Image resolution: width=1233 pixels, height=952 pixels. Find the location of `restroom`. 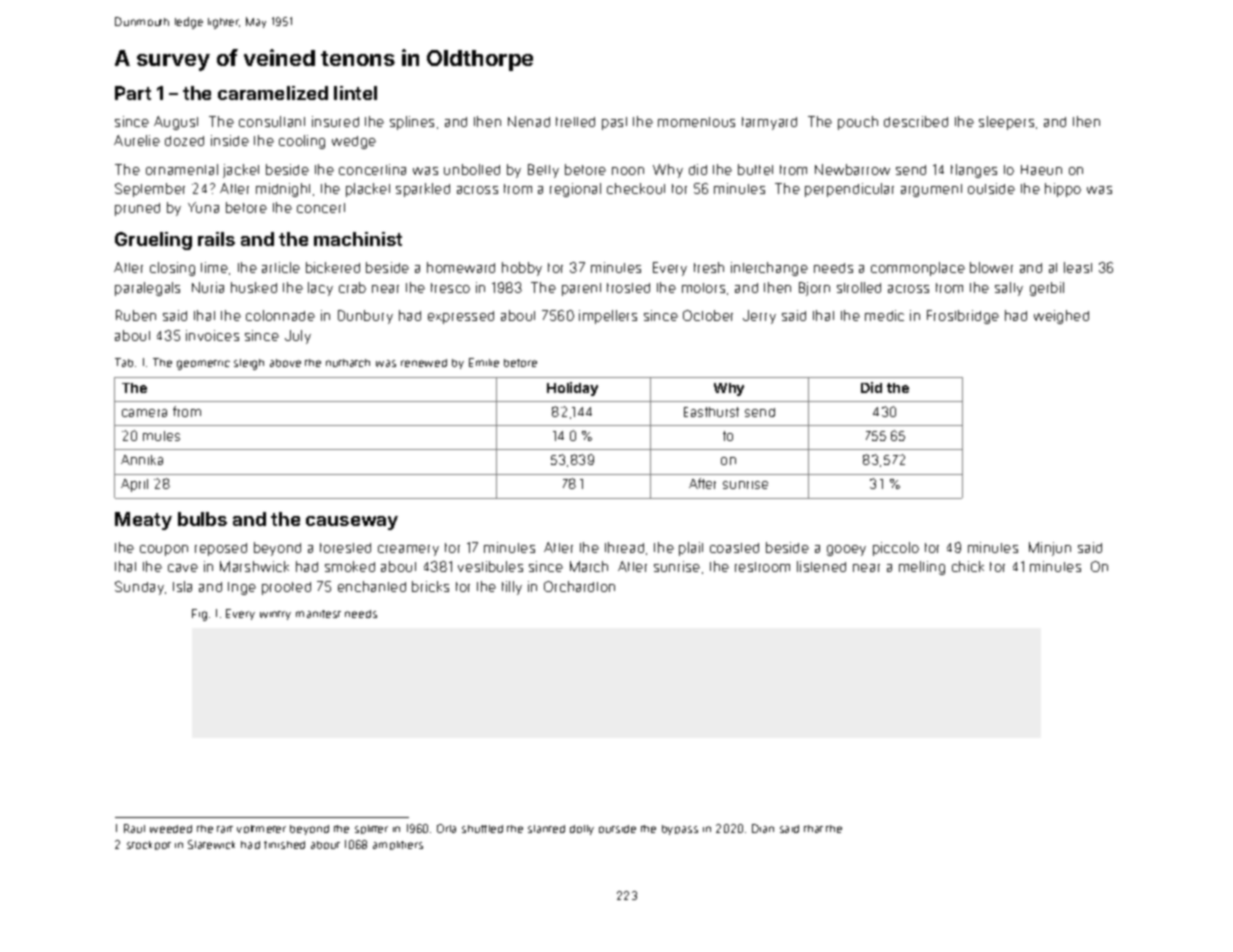

restroom is located at coordinates (762, 567).
